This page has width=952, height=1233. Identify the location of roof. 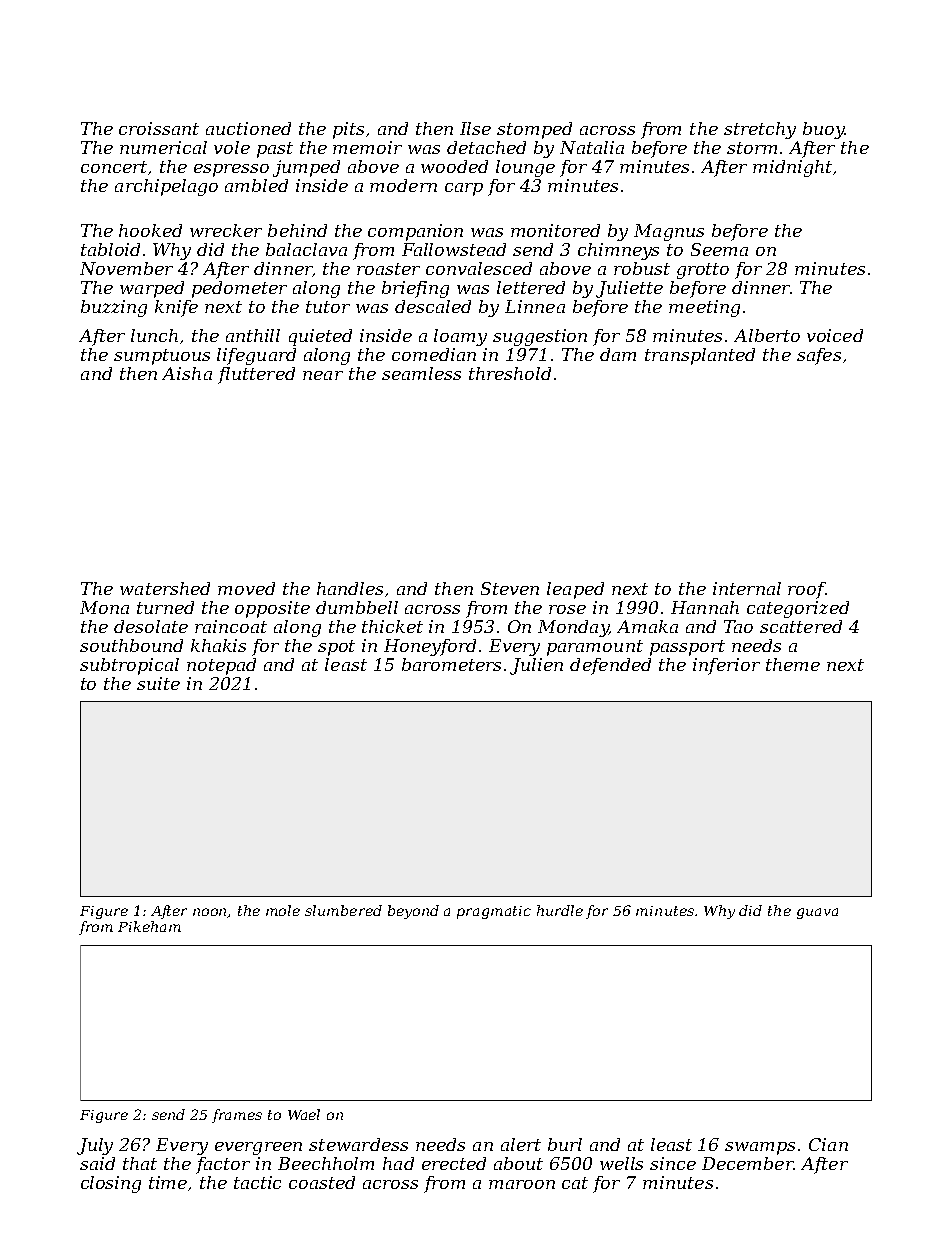
(806, 590).
